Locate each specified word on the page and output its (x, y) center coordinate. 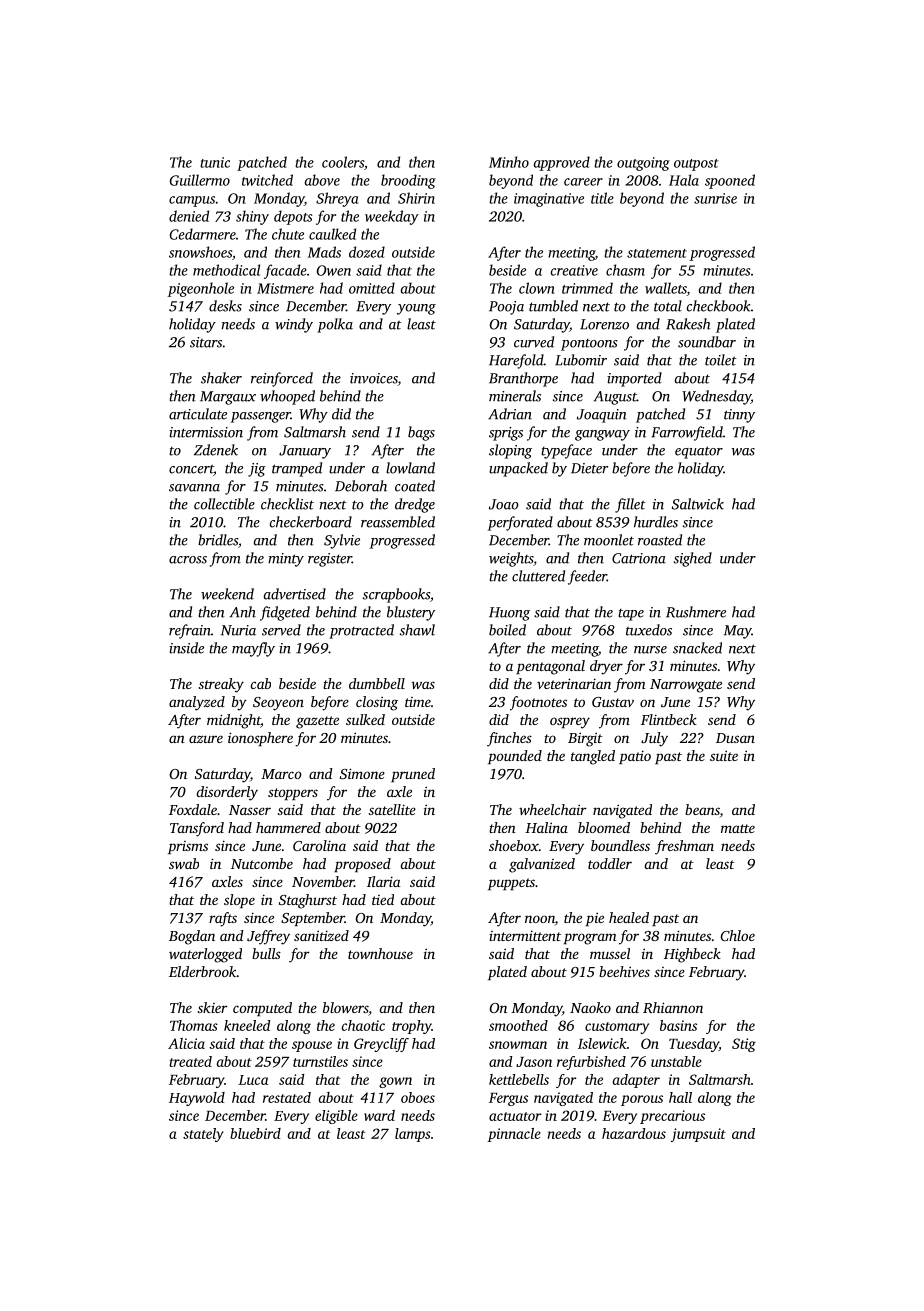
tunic (215, 162)
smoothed (518, 1025)
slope (239, 901)
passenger (261, 417)
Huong (509, 614)
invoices (374, 379)
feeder (587, 577)
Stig (744, 1045)
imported (634, 379)
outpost (696, 165)
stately (203, 1135)
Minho (509, 162)
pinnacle (514, 1135)
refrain (190, 631)
